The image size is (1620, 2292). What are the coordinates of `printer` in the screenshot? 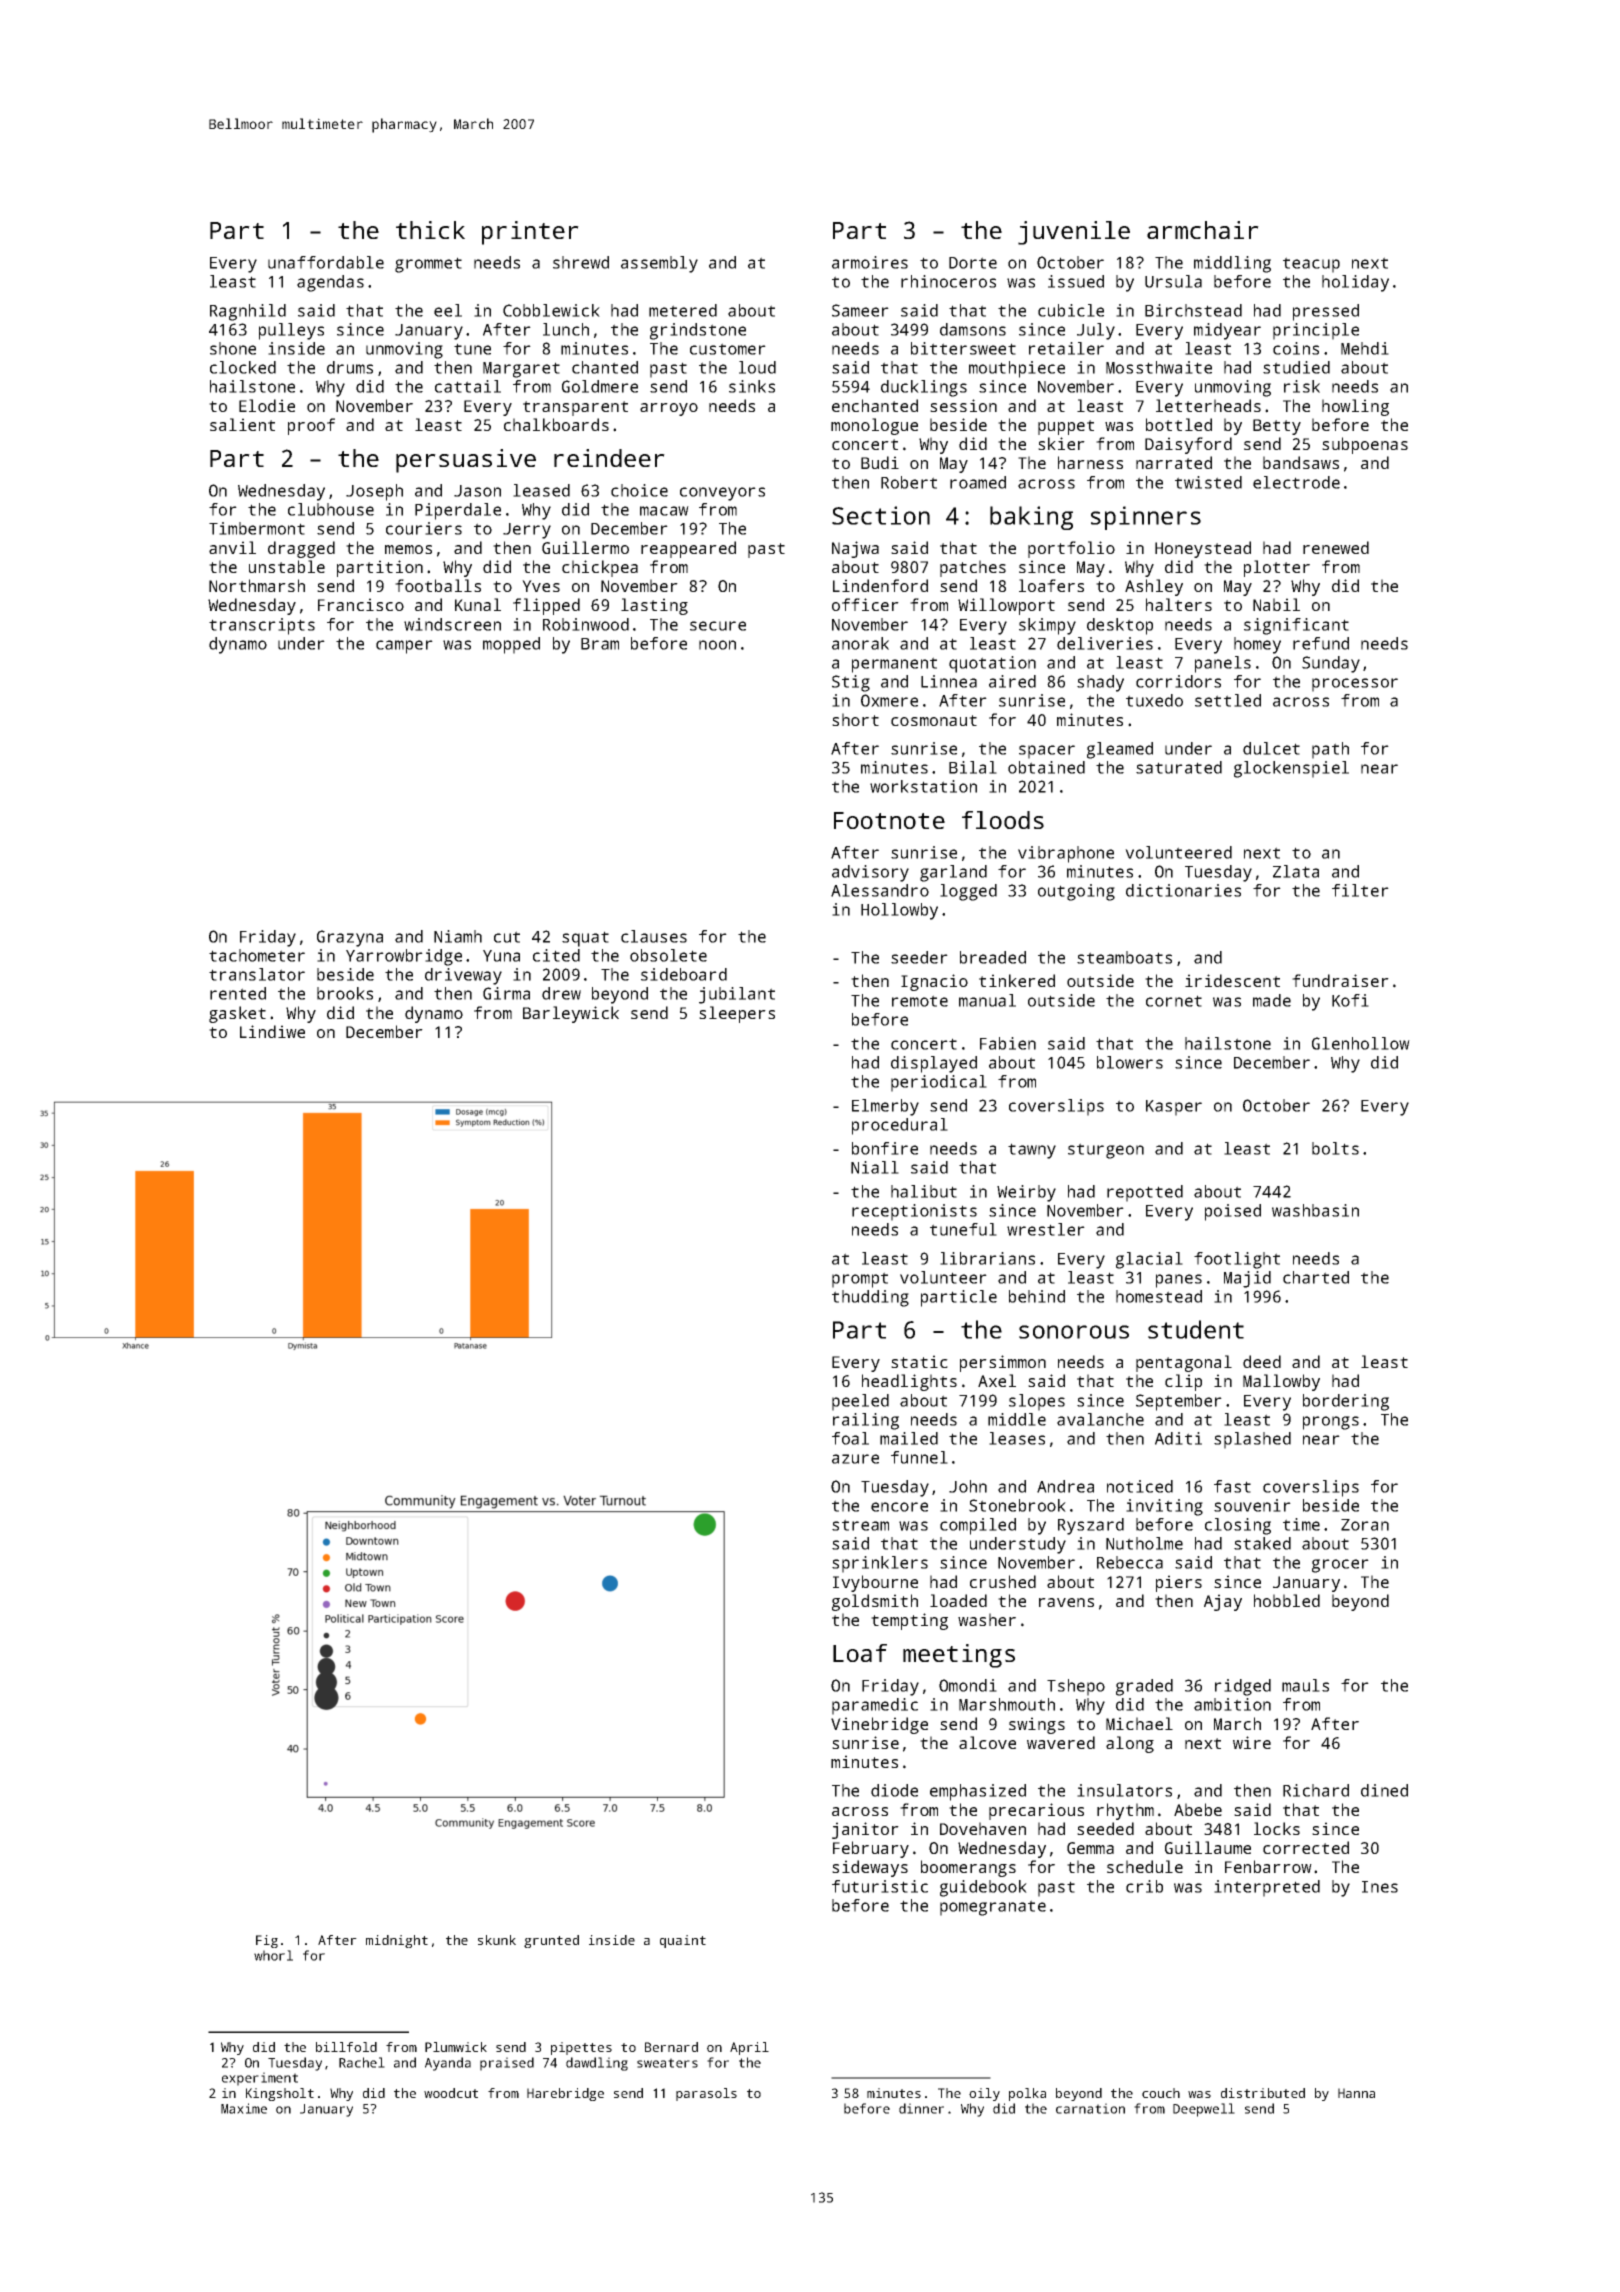 It's located at (530, 233).
